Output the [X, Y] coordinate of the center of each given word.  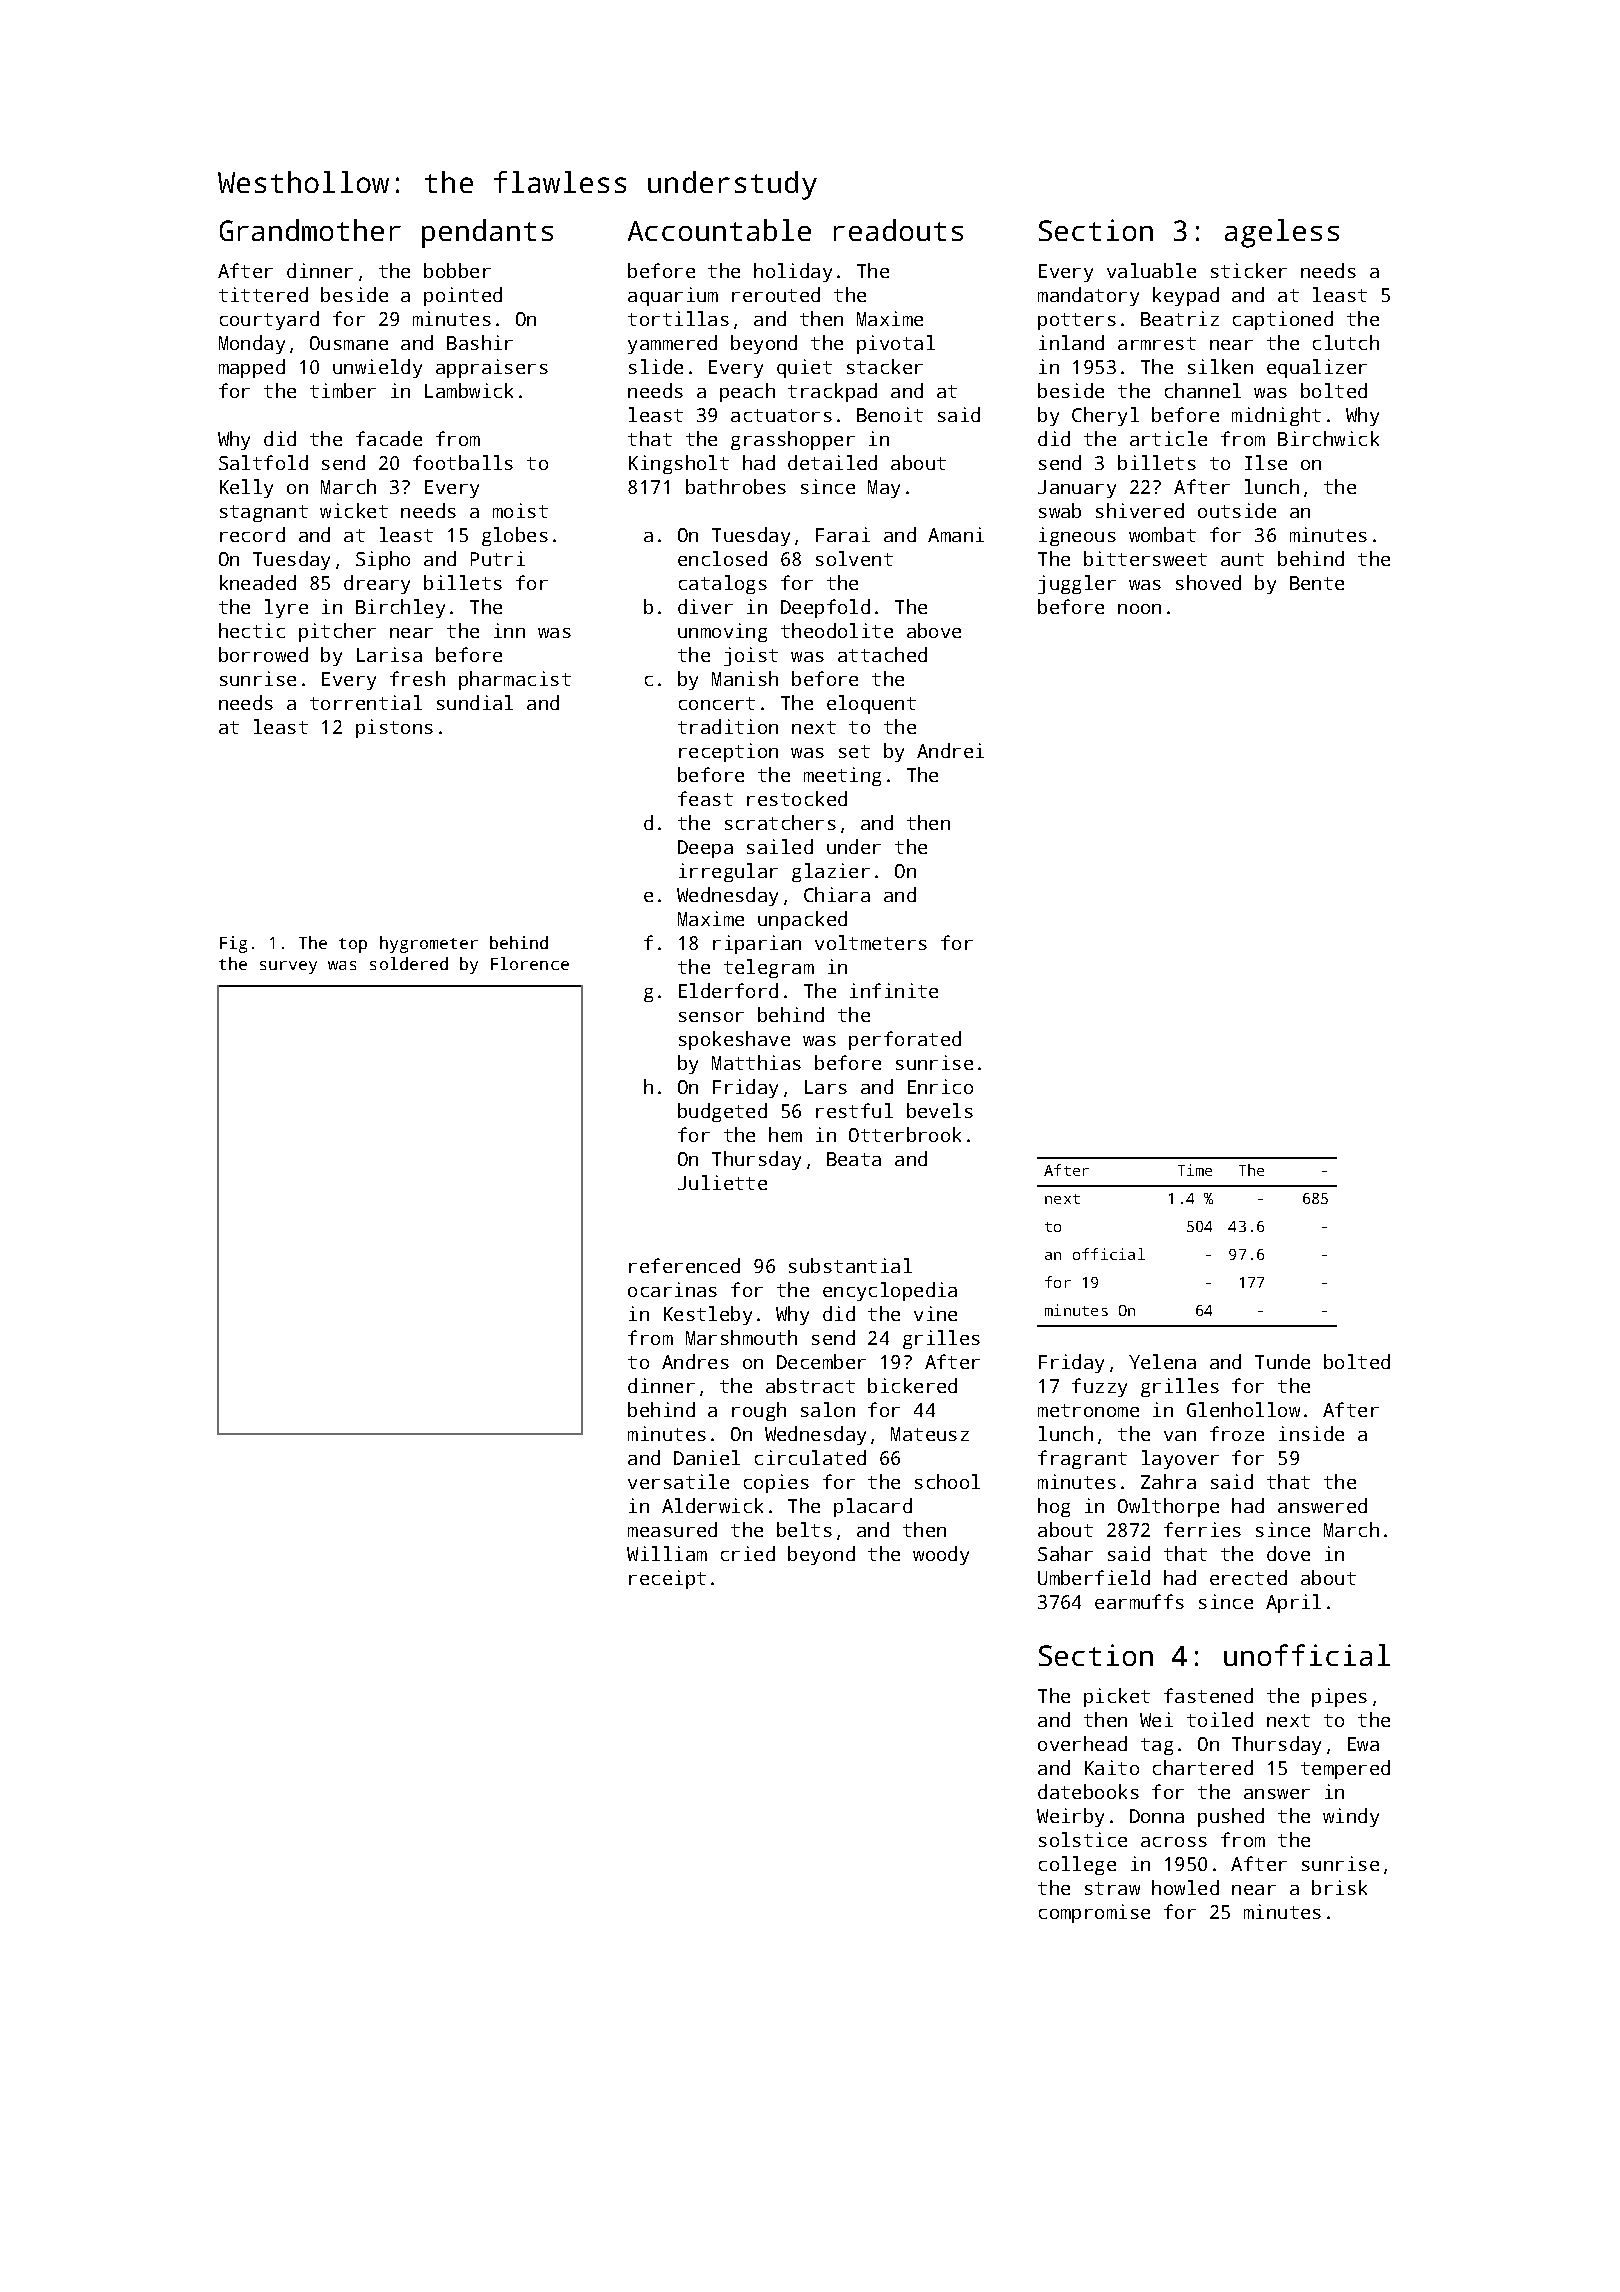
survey [288, 967]
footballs [463, 462]
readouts [898, 230]
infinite [894, 990]
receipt [667, 1579]
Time [1195, 1170]
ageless [1282, 233]
